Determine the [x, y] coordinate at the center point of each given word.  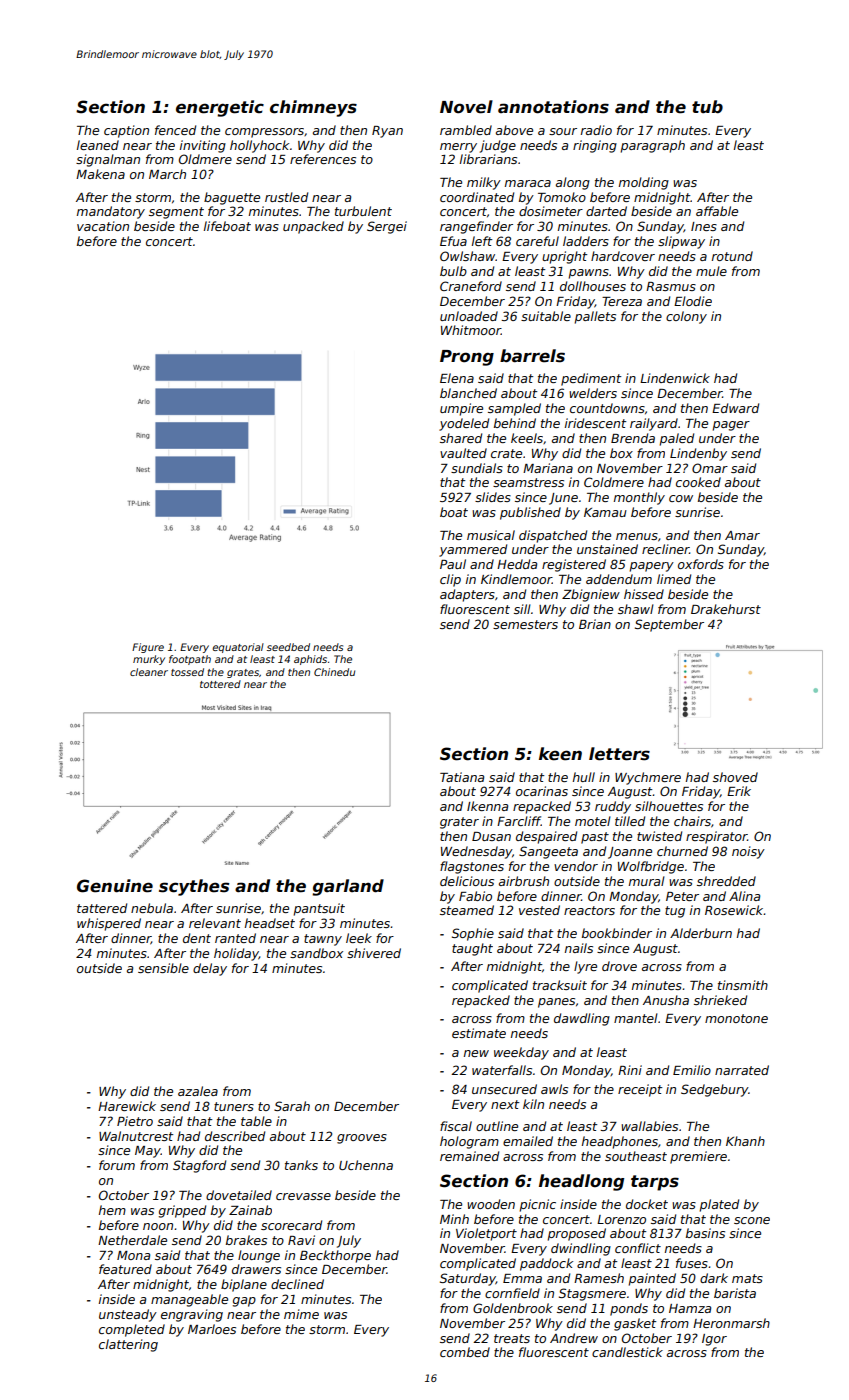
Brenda [633, 438]
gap [244, 1302]
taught [472, 949]
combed [465, 1352]
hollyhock [259, 146]
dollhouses [593, 286]
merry [458, 148]
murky [149, 660]
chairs [692, 821]
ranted [235, 938]
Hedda [517, 564]
